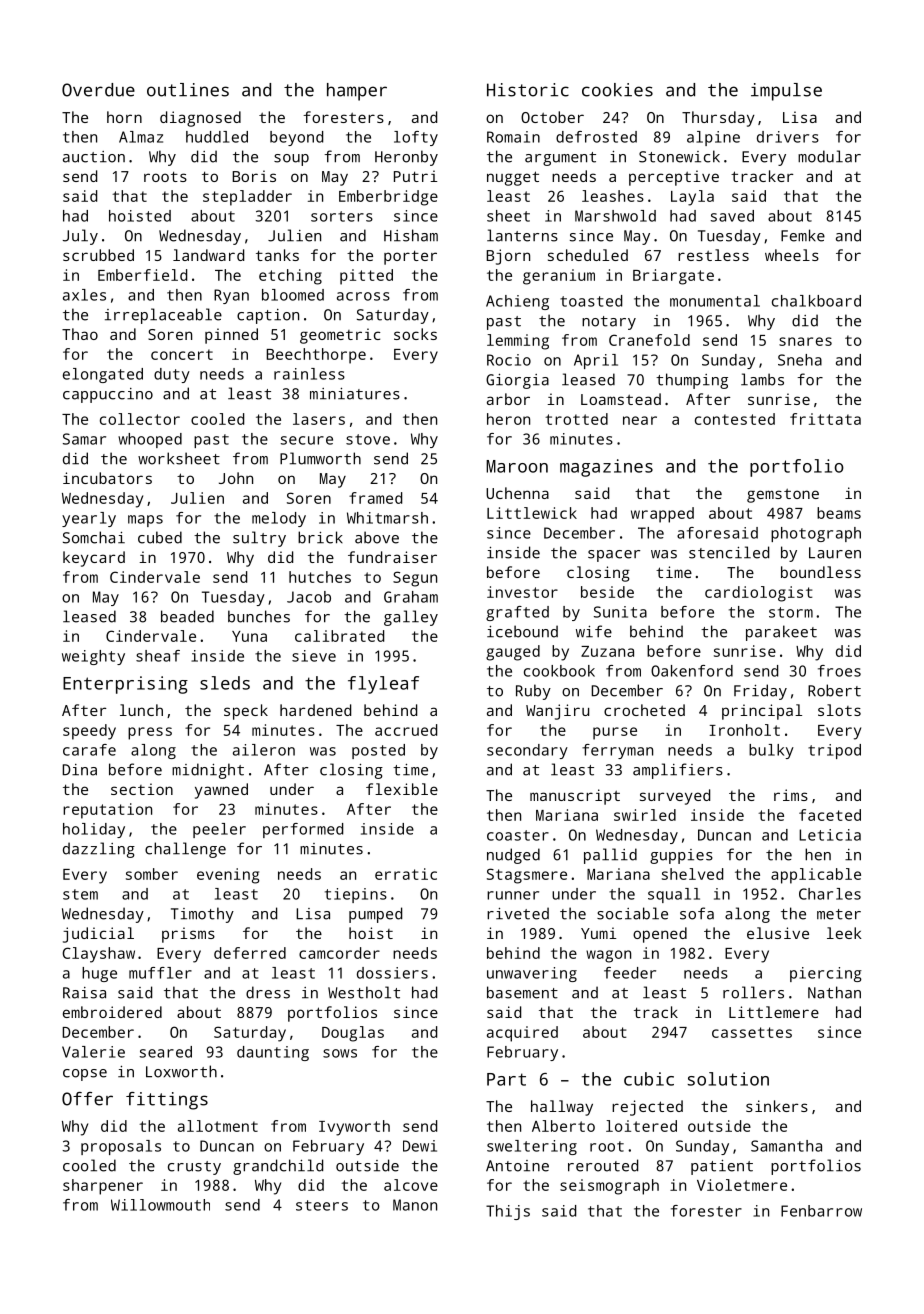 Image resolution: width=924 pixels, height=1314 pixels. I want to click on auction, so click(94, 157).
